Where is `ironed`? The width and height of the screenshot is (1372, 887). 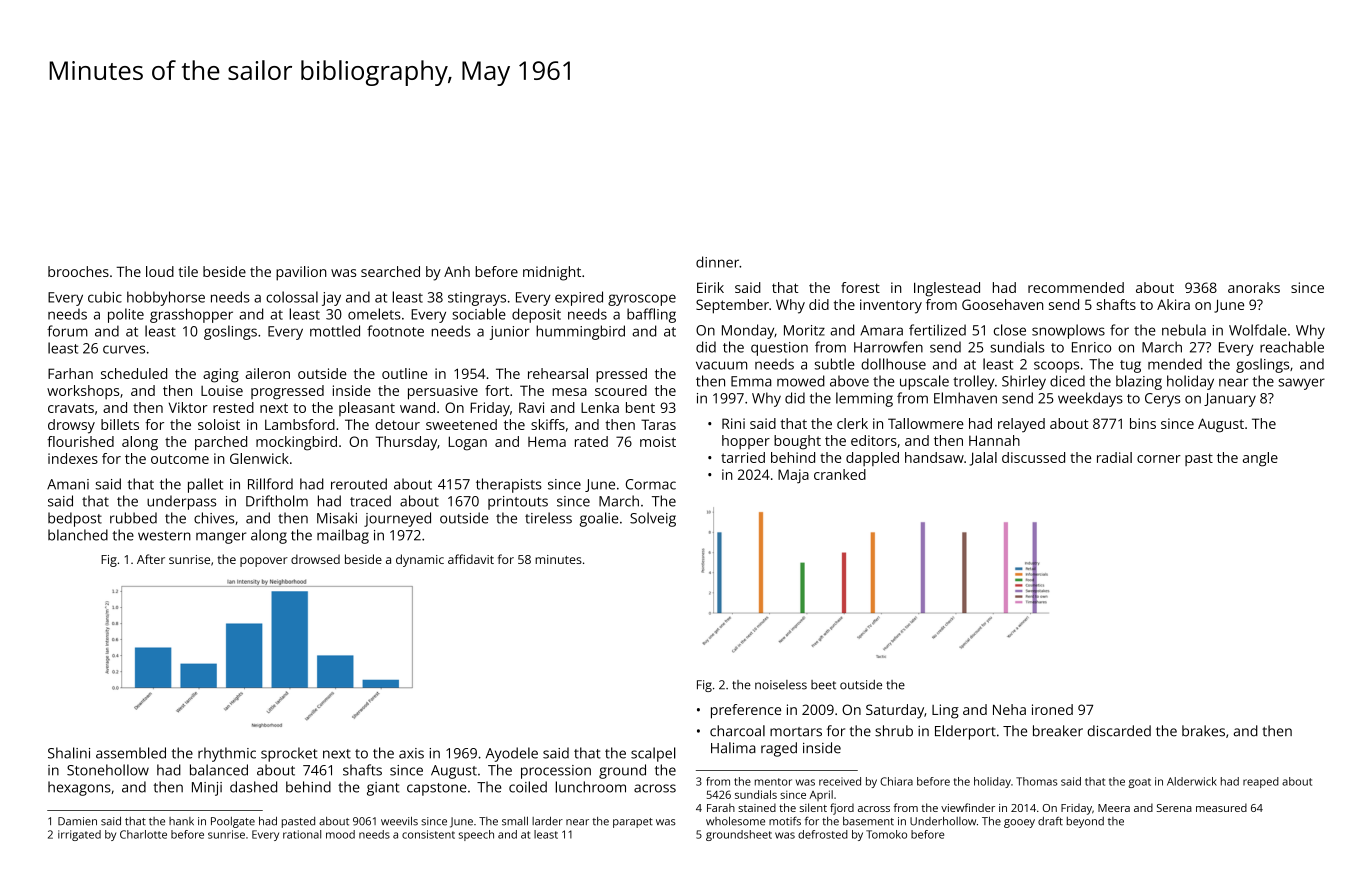
ironed is located at coordinates (1052, 709).
